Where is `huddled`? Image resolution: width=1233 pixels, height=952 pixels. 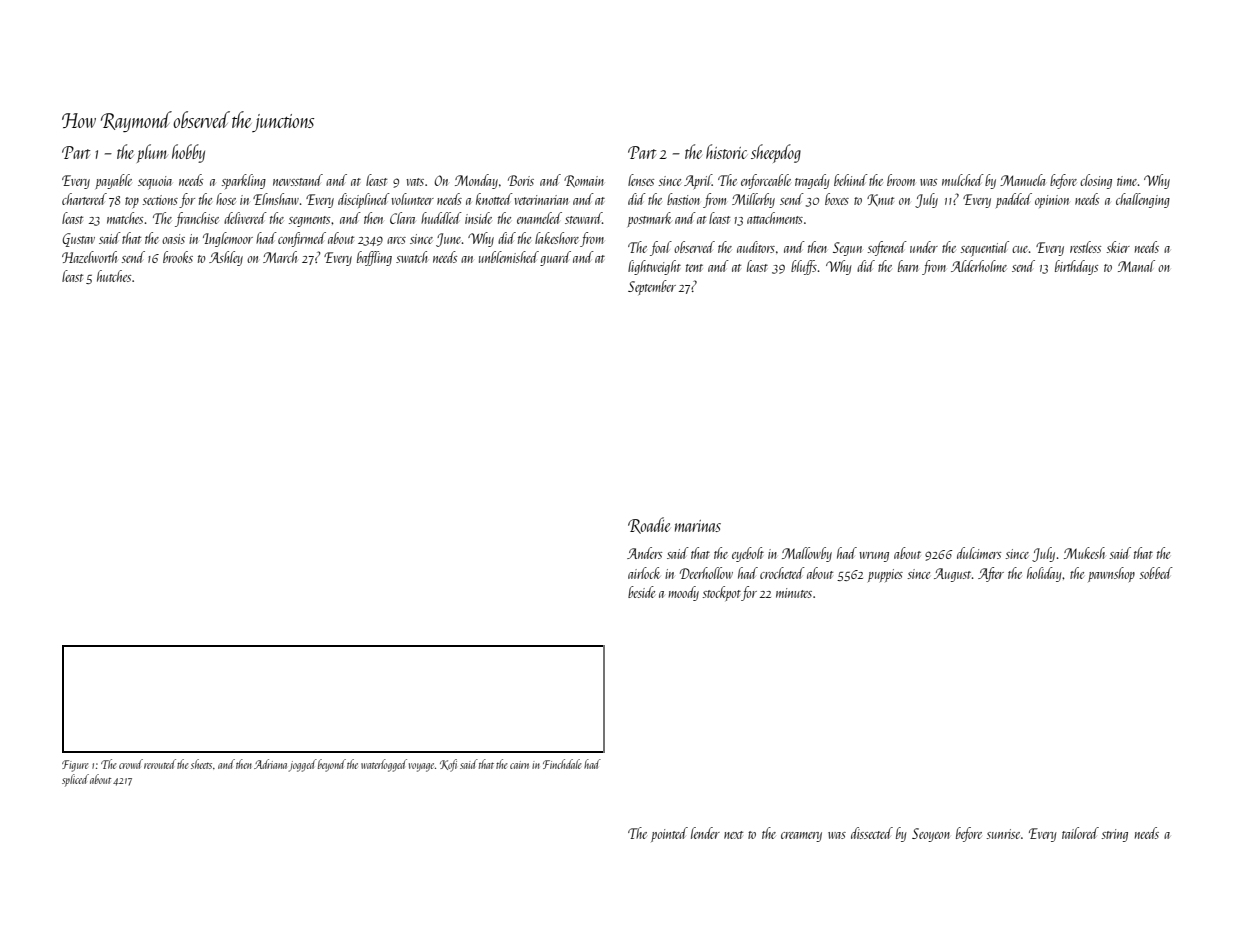 huddled is located at coordinates (441, 218).
